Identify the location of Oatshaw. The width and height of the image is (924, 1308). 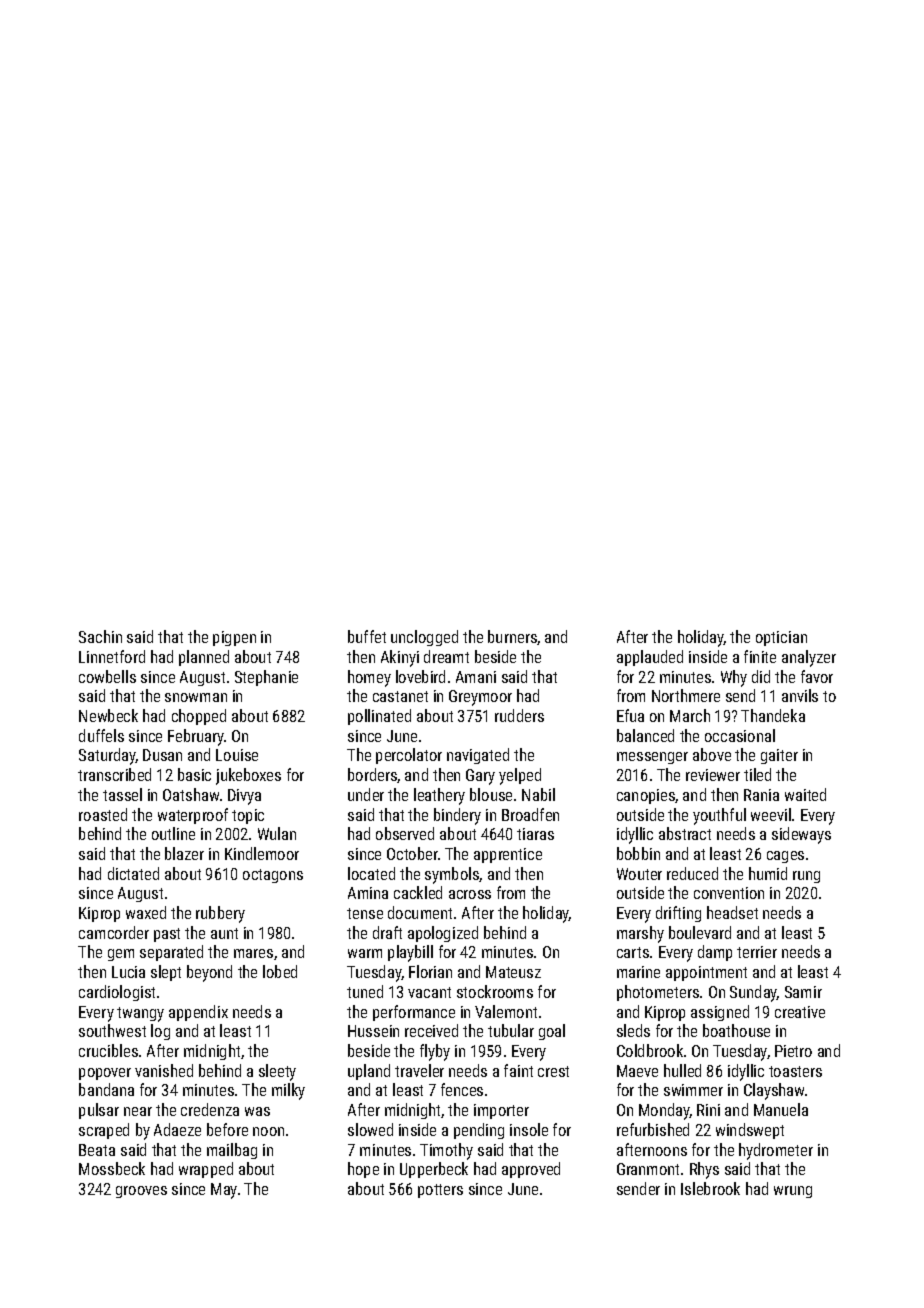
(191, 794).
